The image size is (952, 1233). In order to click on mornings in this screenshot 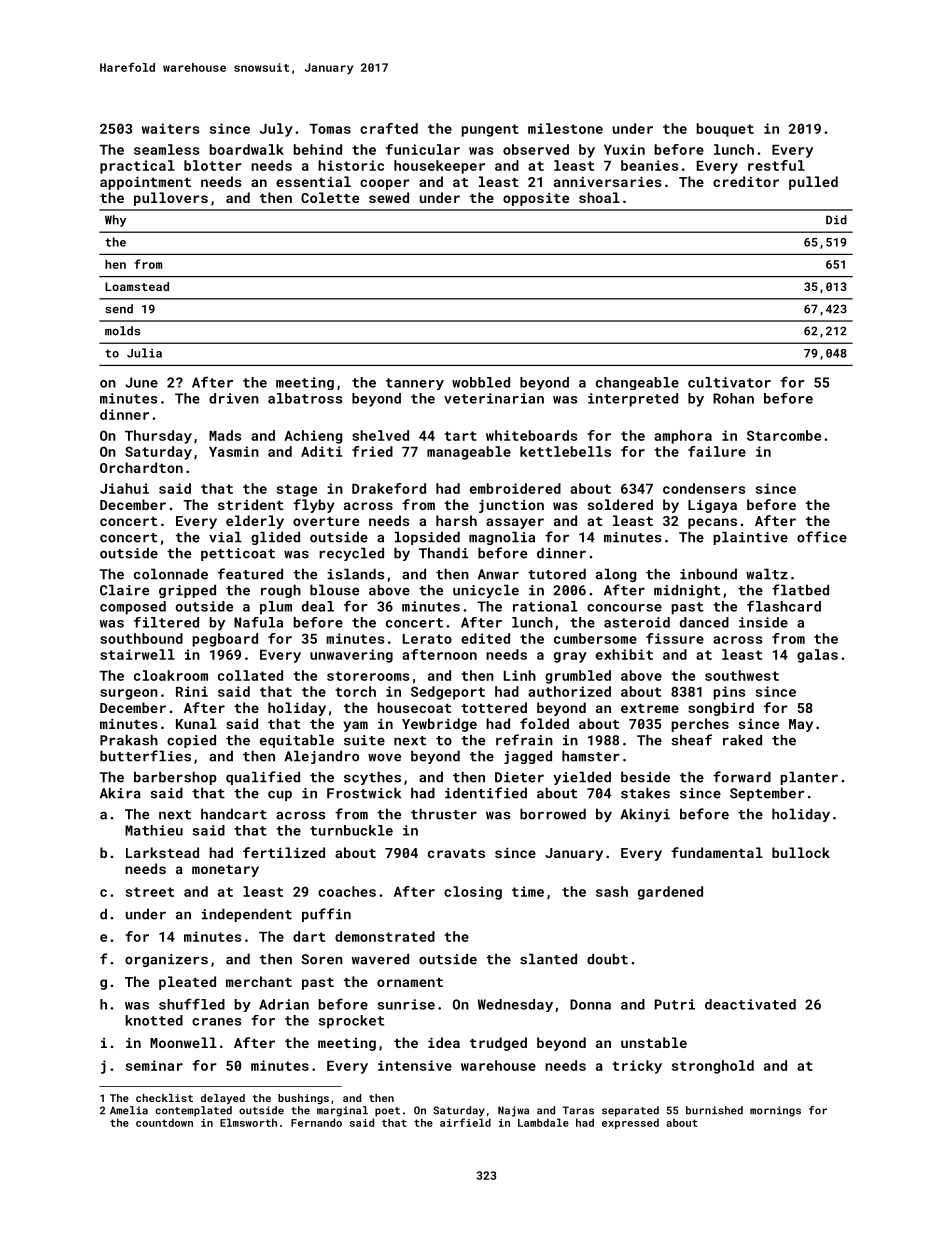, I will do `click(775, 1111)`.
